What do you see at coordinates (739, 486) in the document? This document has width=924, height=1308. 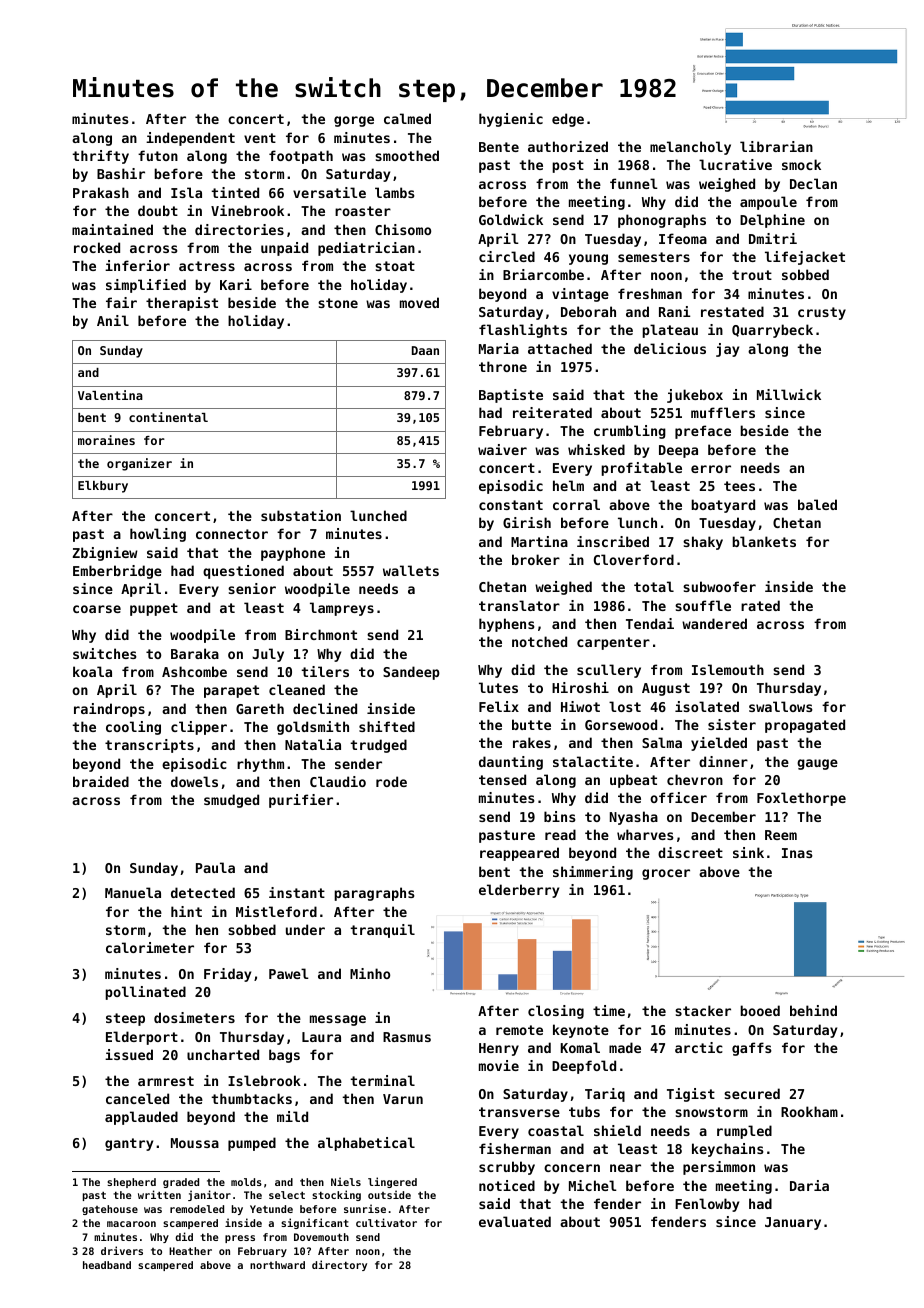 I see `tees` at bounding box center [739, 486].
